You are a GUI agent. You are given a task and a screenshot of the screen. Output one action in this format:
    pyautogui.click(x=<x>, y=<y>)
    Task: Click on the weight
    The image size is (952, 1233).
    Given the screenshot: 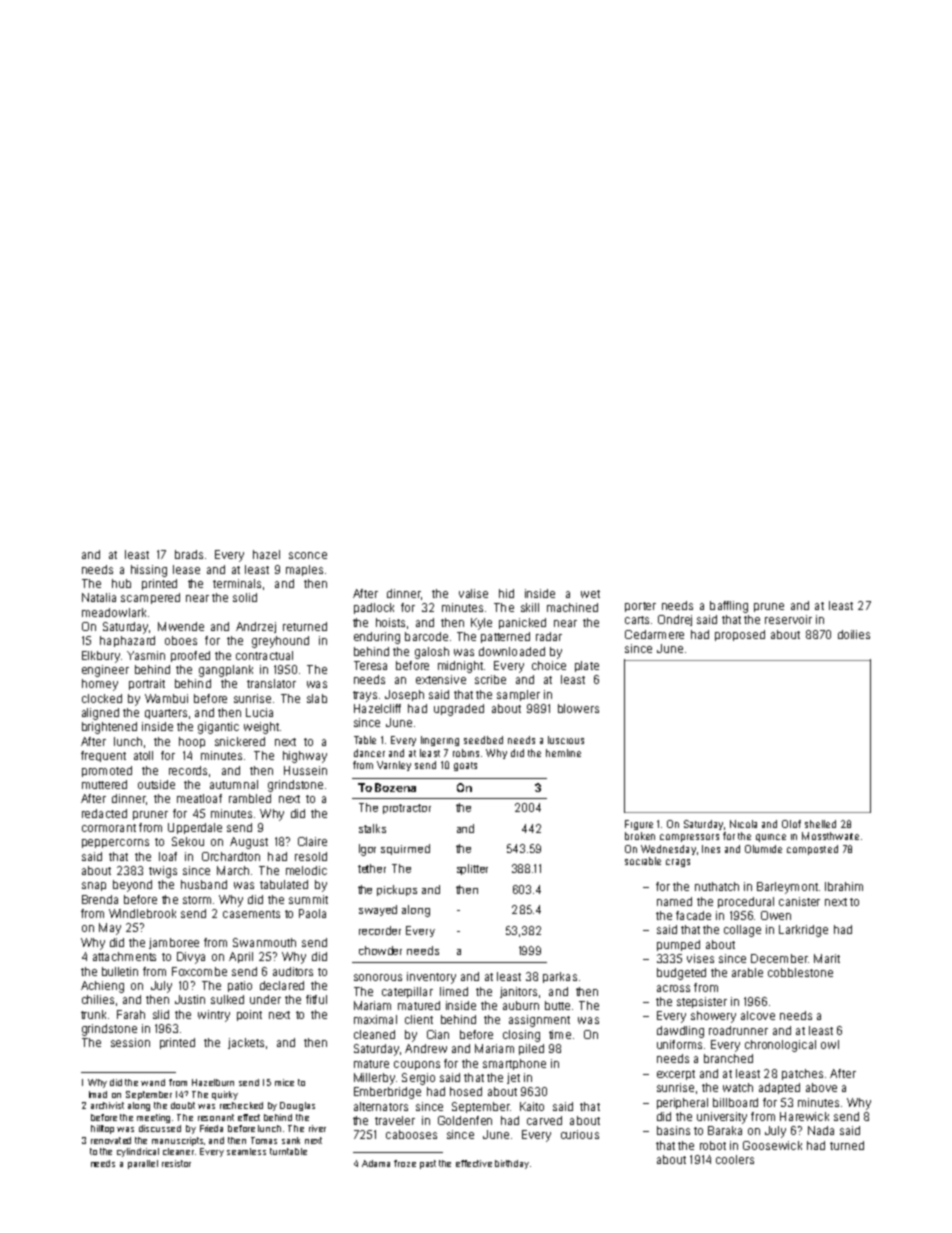 What is the action you would take?
    pyautogui.click(x=261, y=728)
